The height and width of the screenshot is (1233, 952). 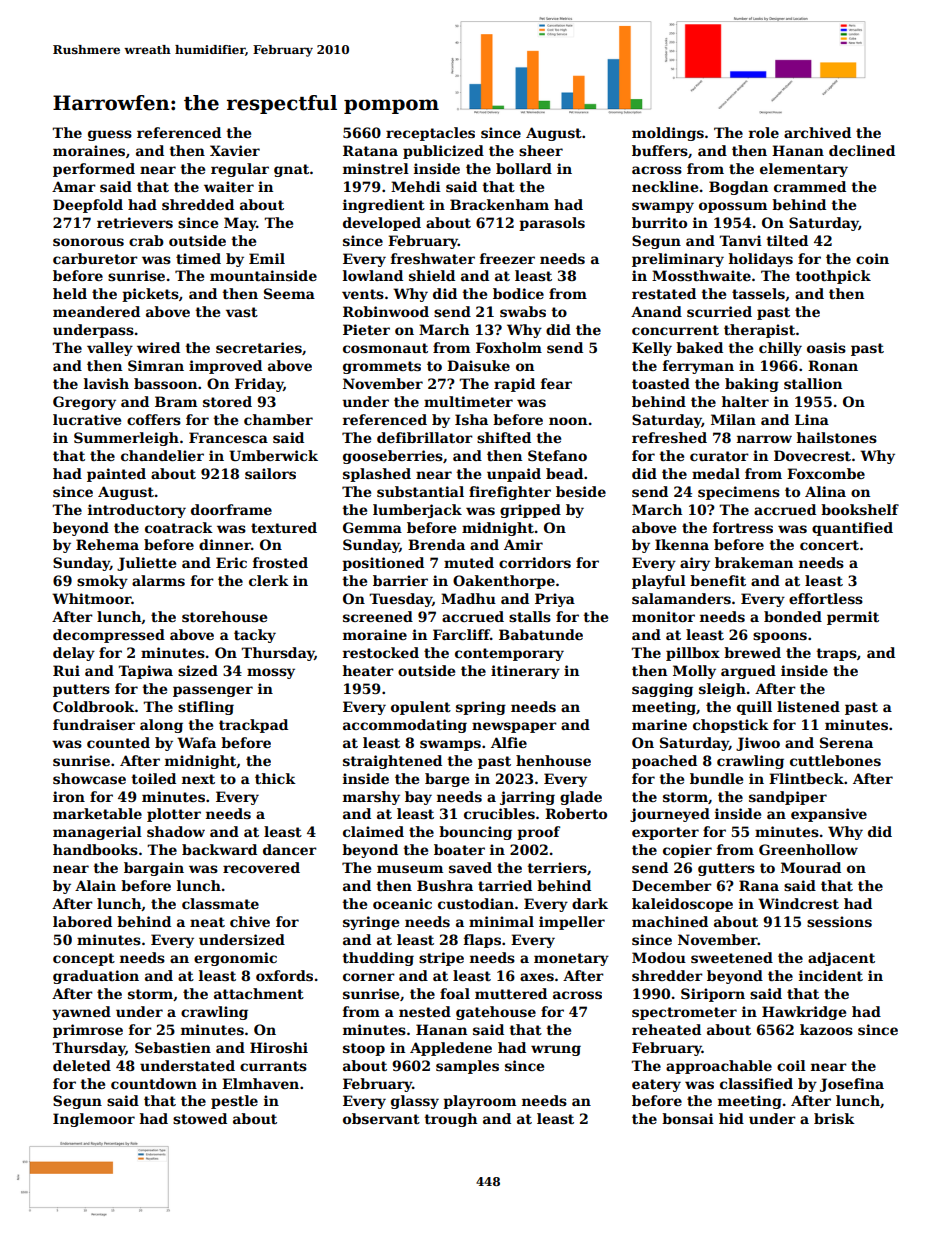 I want to click on Amir, so click(x=523, y=544).
